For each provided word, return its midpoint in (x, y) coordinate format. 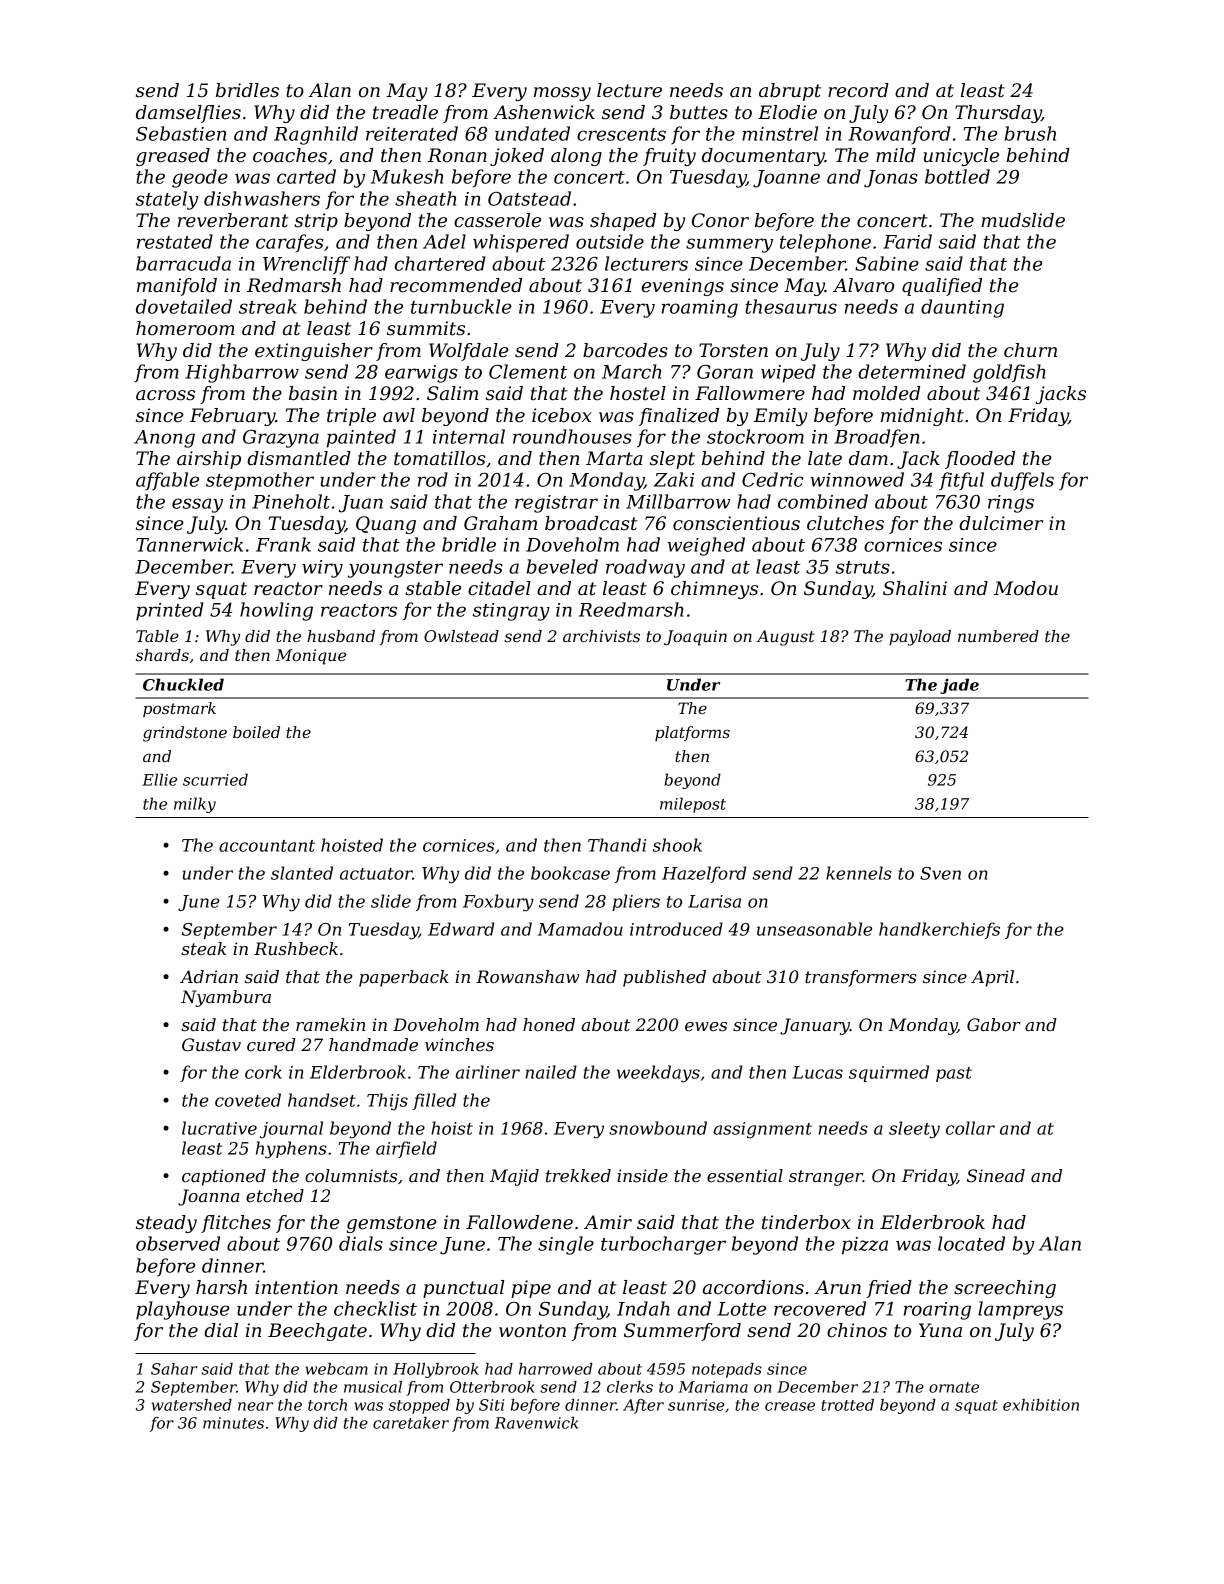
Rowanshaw (528, 976)
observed (178, 1243)
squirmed (889, 1073)
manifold (177, 287)
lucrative (219, 1128)
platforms (692, 733)
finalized (679, 417)
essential (745, 1175)
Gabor (994, 1024)
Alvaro (863, 285)
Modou (1026, 588)
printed (169, 611)
